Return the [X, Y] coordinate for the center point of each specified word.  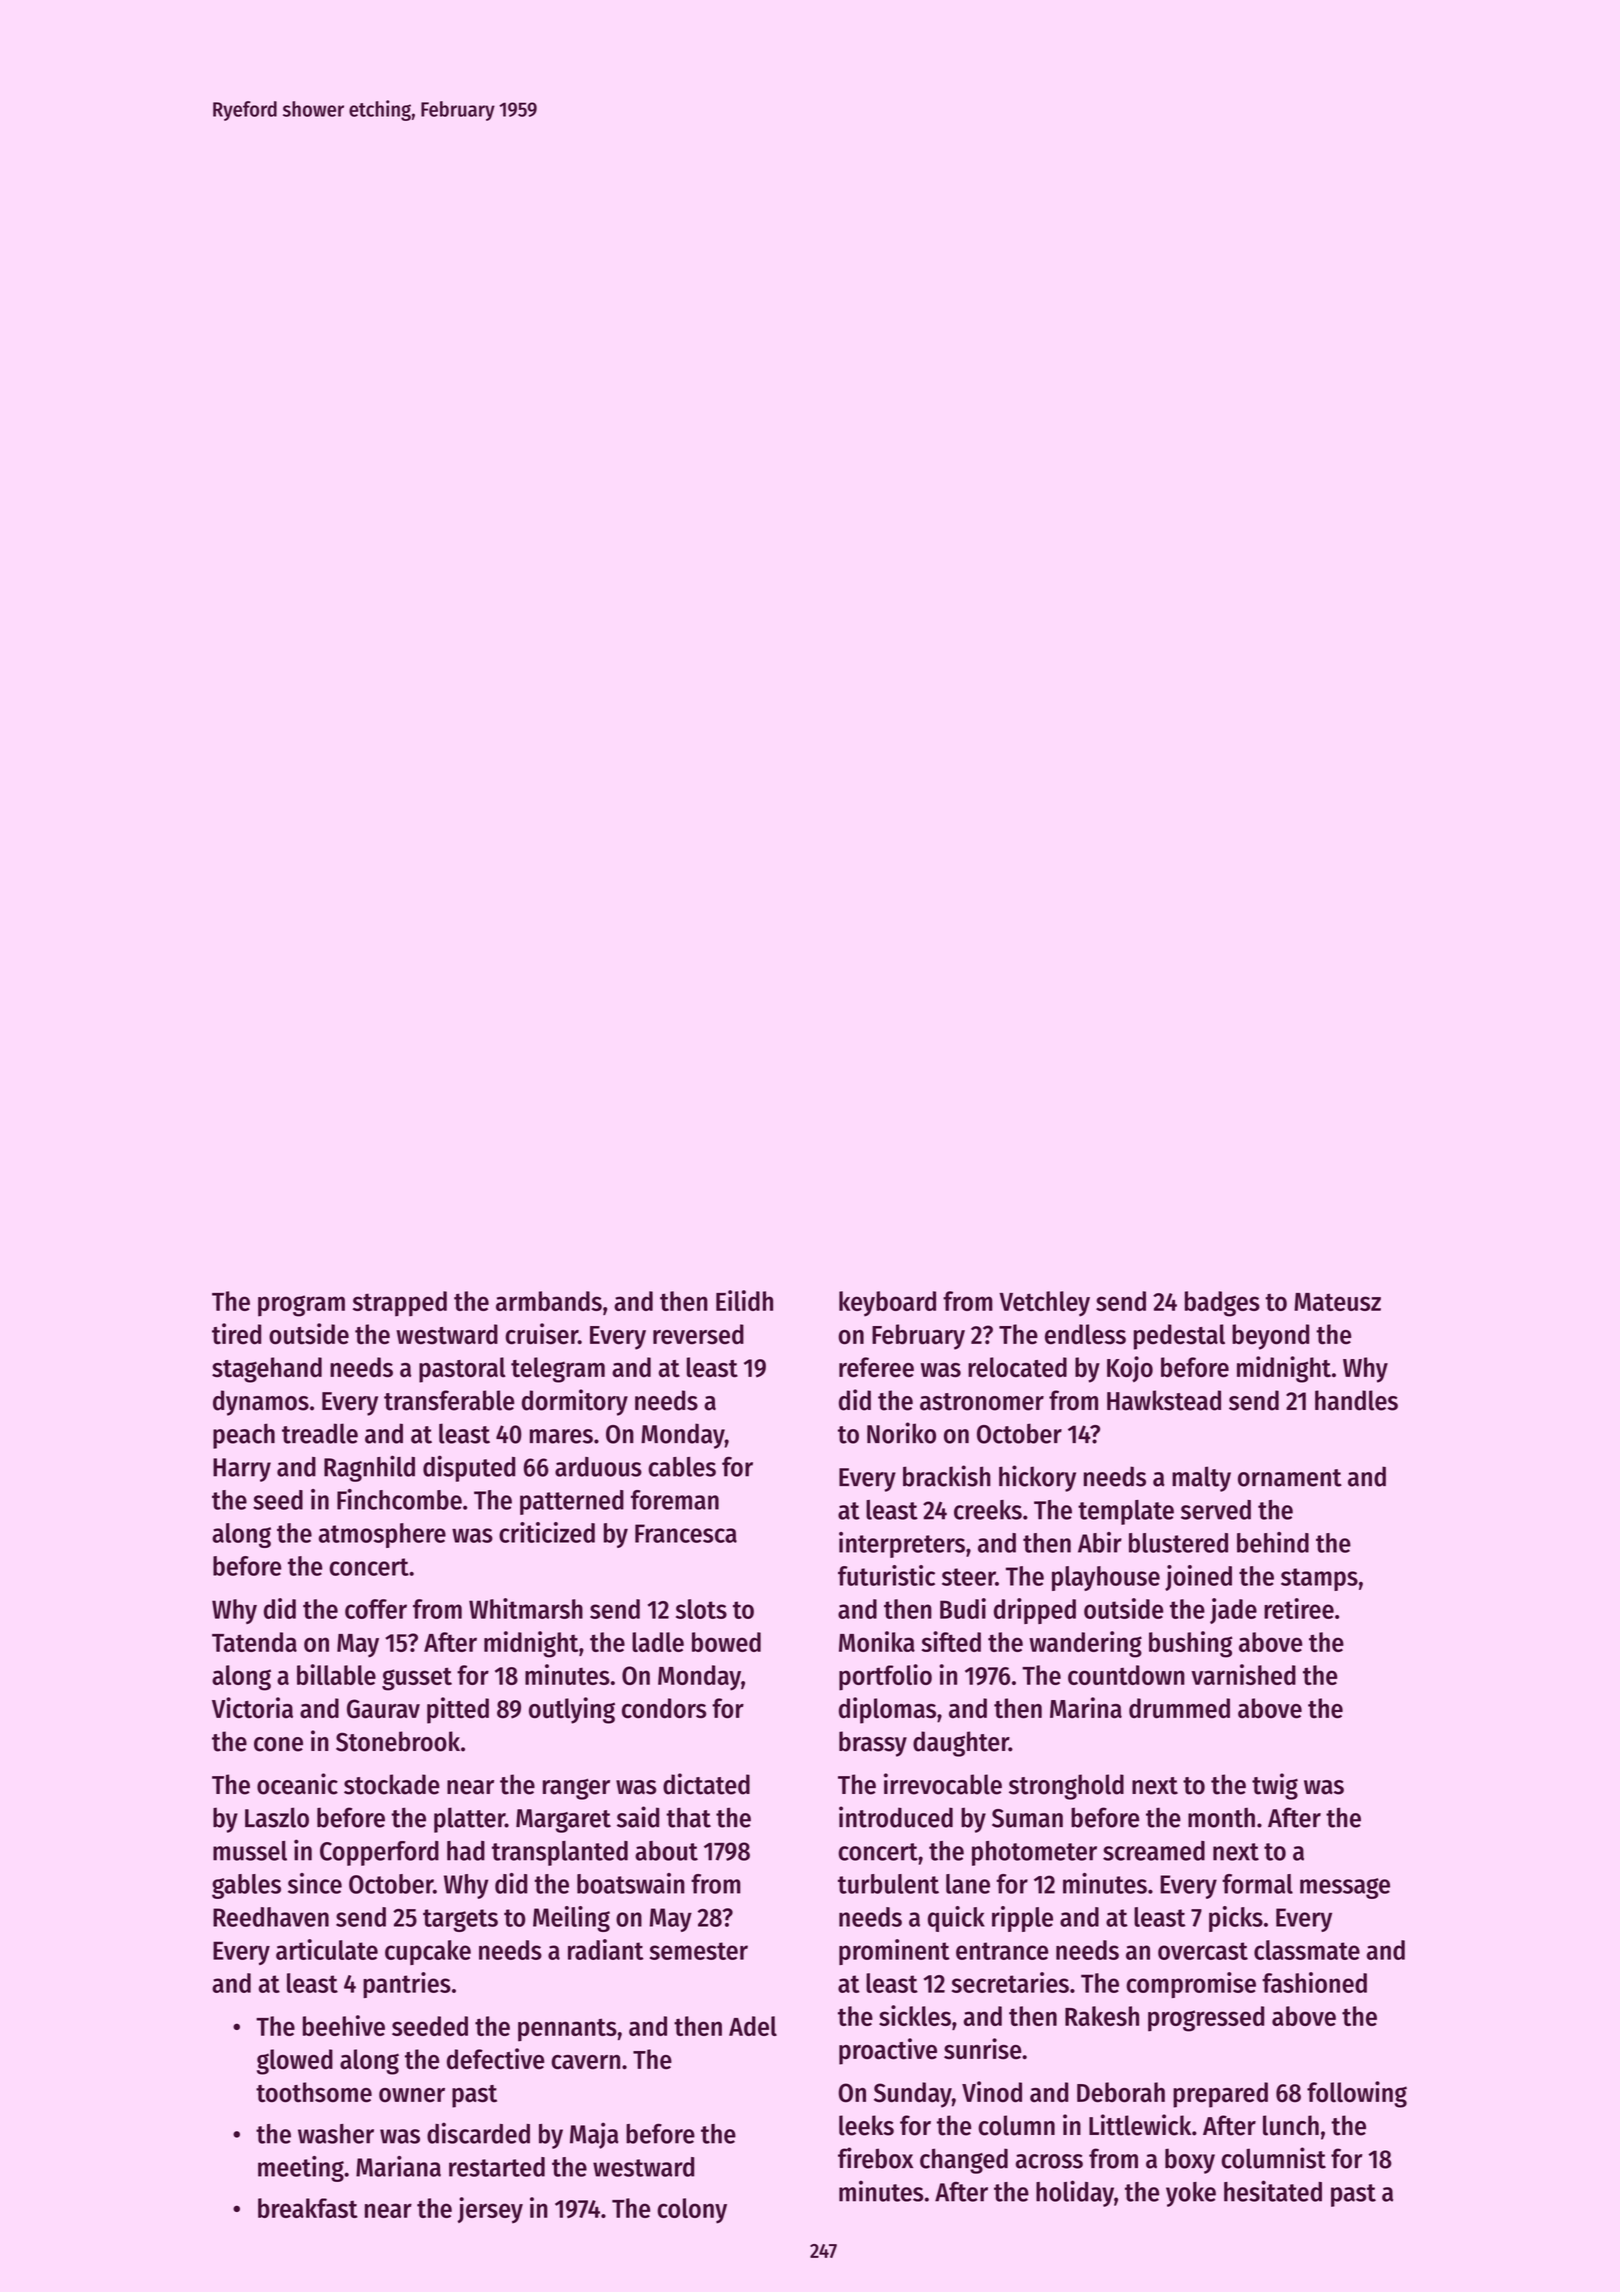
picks [1236, 1919]
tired [236, 1334]
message [1345, 1888]
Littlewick [1140, 2125]
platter [469, 1820]
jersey [490, 2210]
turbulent [888, 1884]
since [315, 1883]
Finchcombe [399, 1499]
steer [969, 1577]
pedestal [1179, 1337]
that [688, 1817]
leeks [866, 2125]
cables [682, 1467]
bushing [1191, 1644]
